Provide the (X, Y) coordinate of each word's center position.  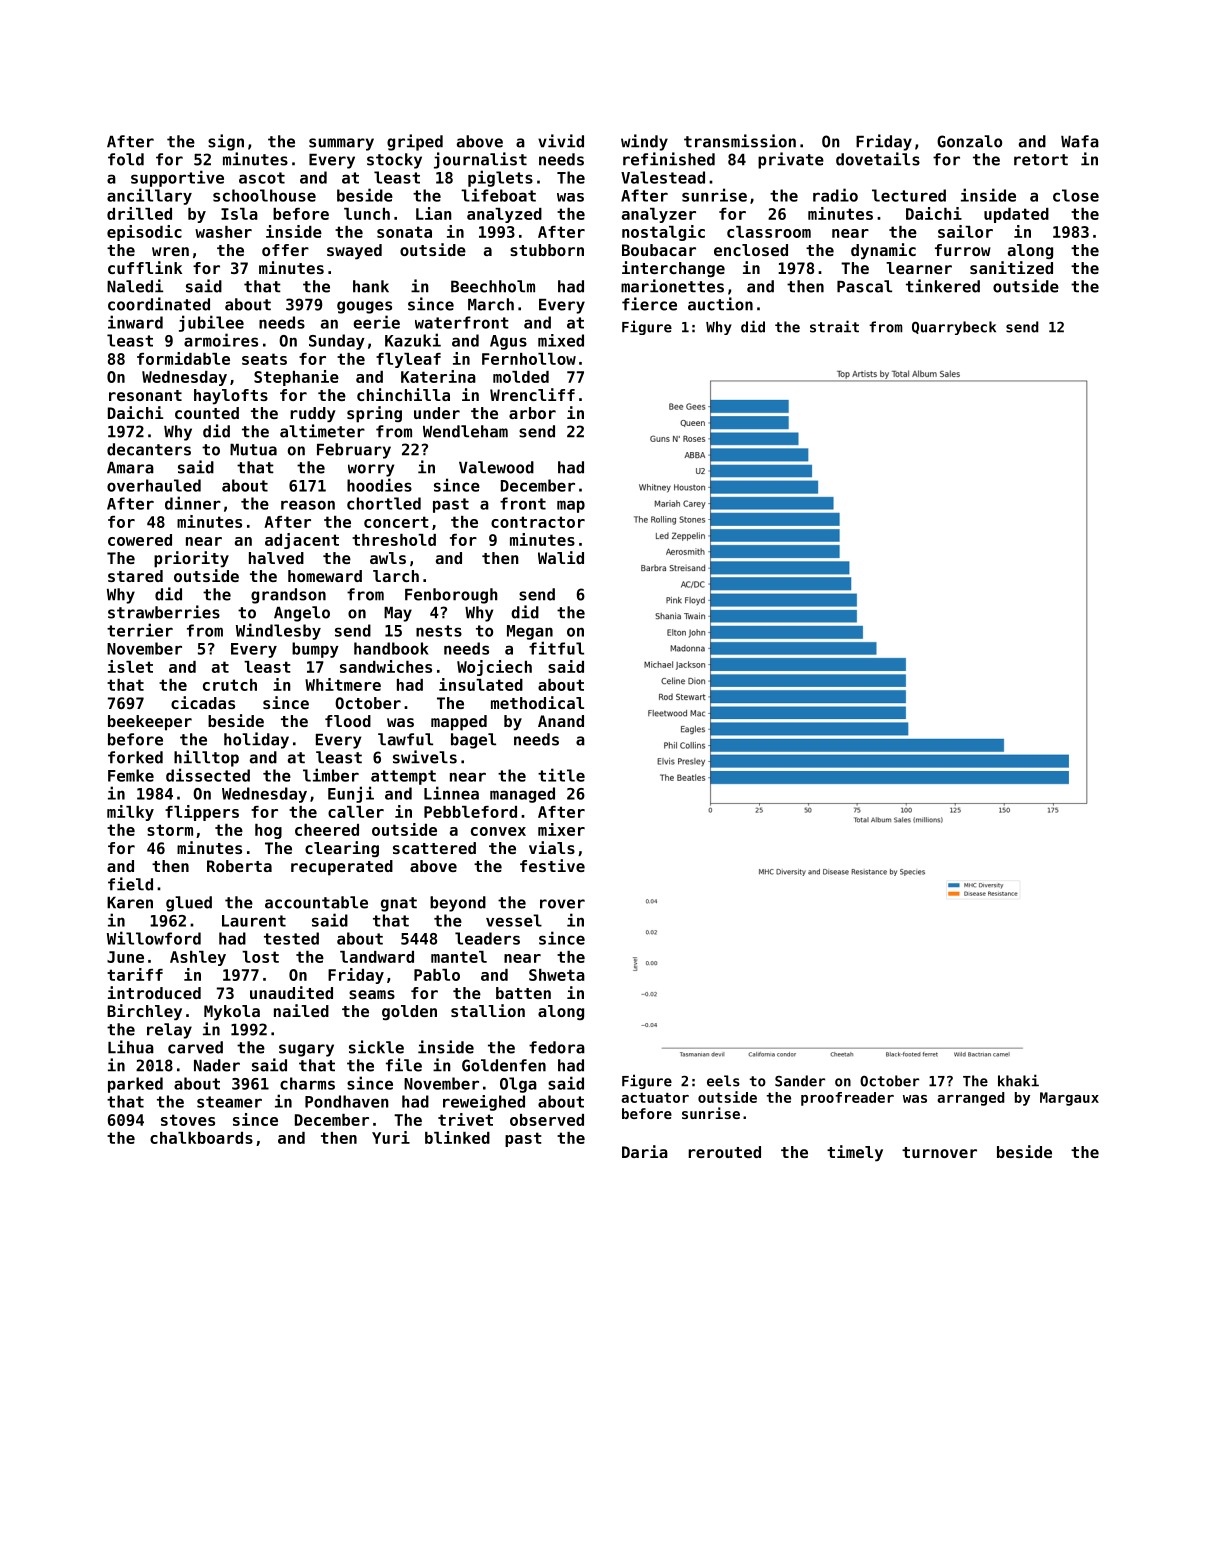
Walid (561, 557)
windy (644, 142)
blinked (457, 1137)
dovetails (878, 159)
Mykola (232, 1013)
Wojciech (494, 668)
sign (226, 142)
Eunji (351, 794)
